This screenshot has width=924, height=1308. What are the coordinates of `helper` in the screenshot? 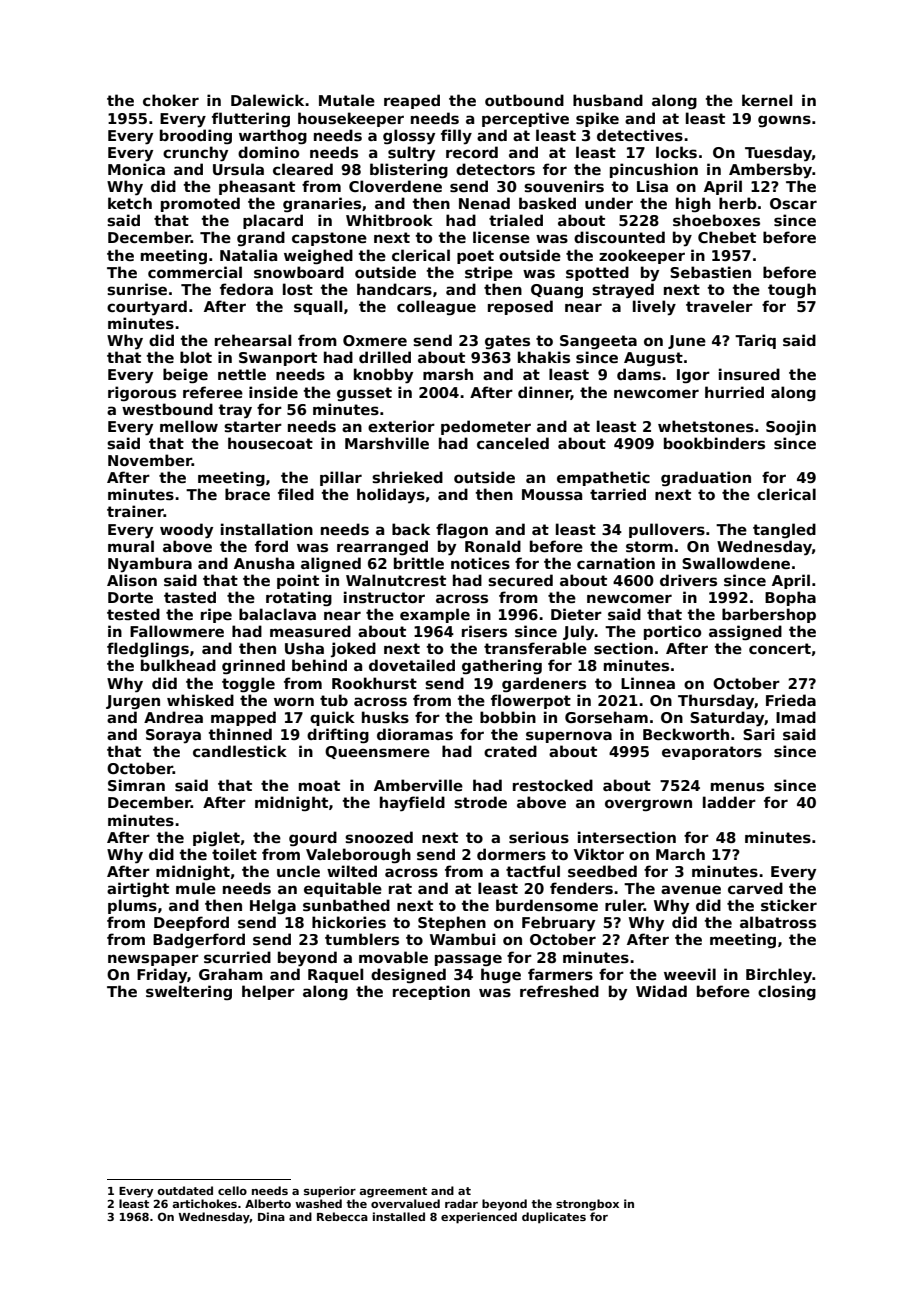 It's located at (268, 992).
